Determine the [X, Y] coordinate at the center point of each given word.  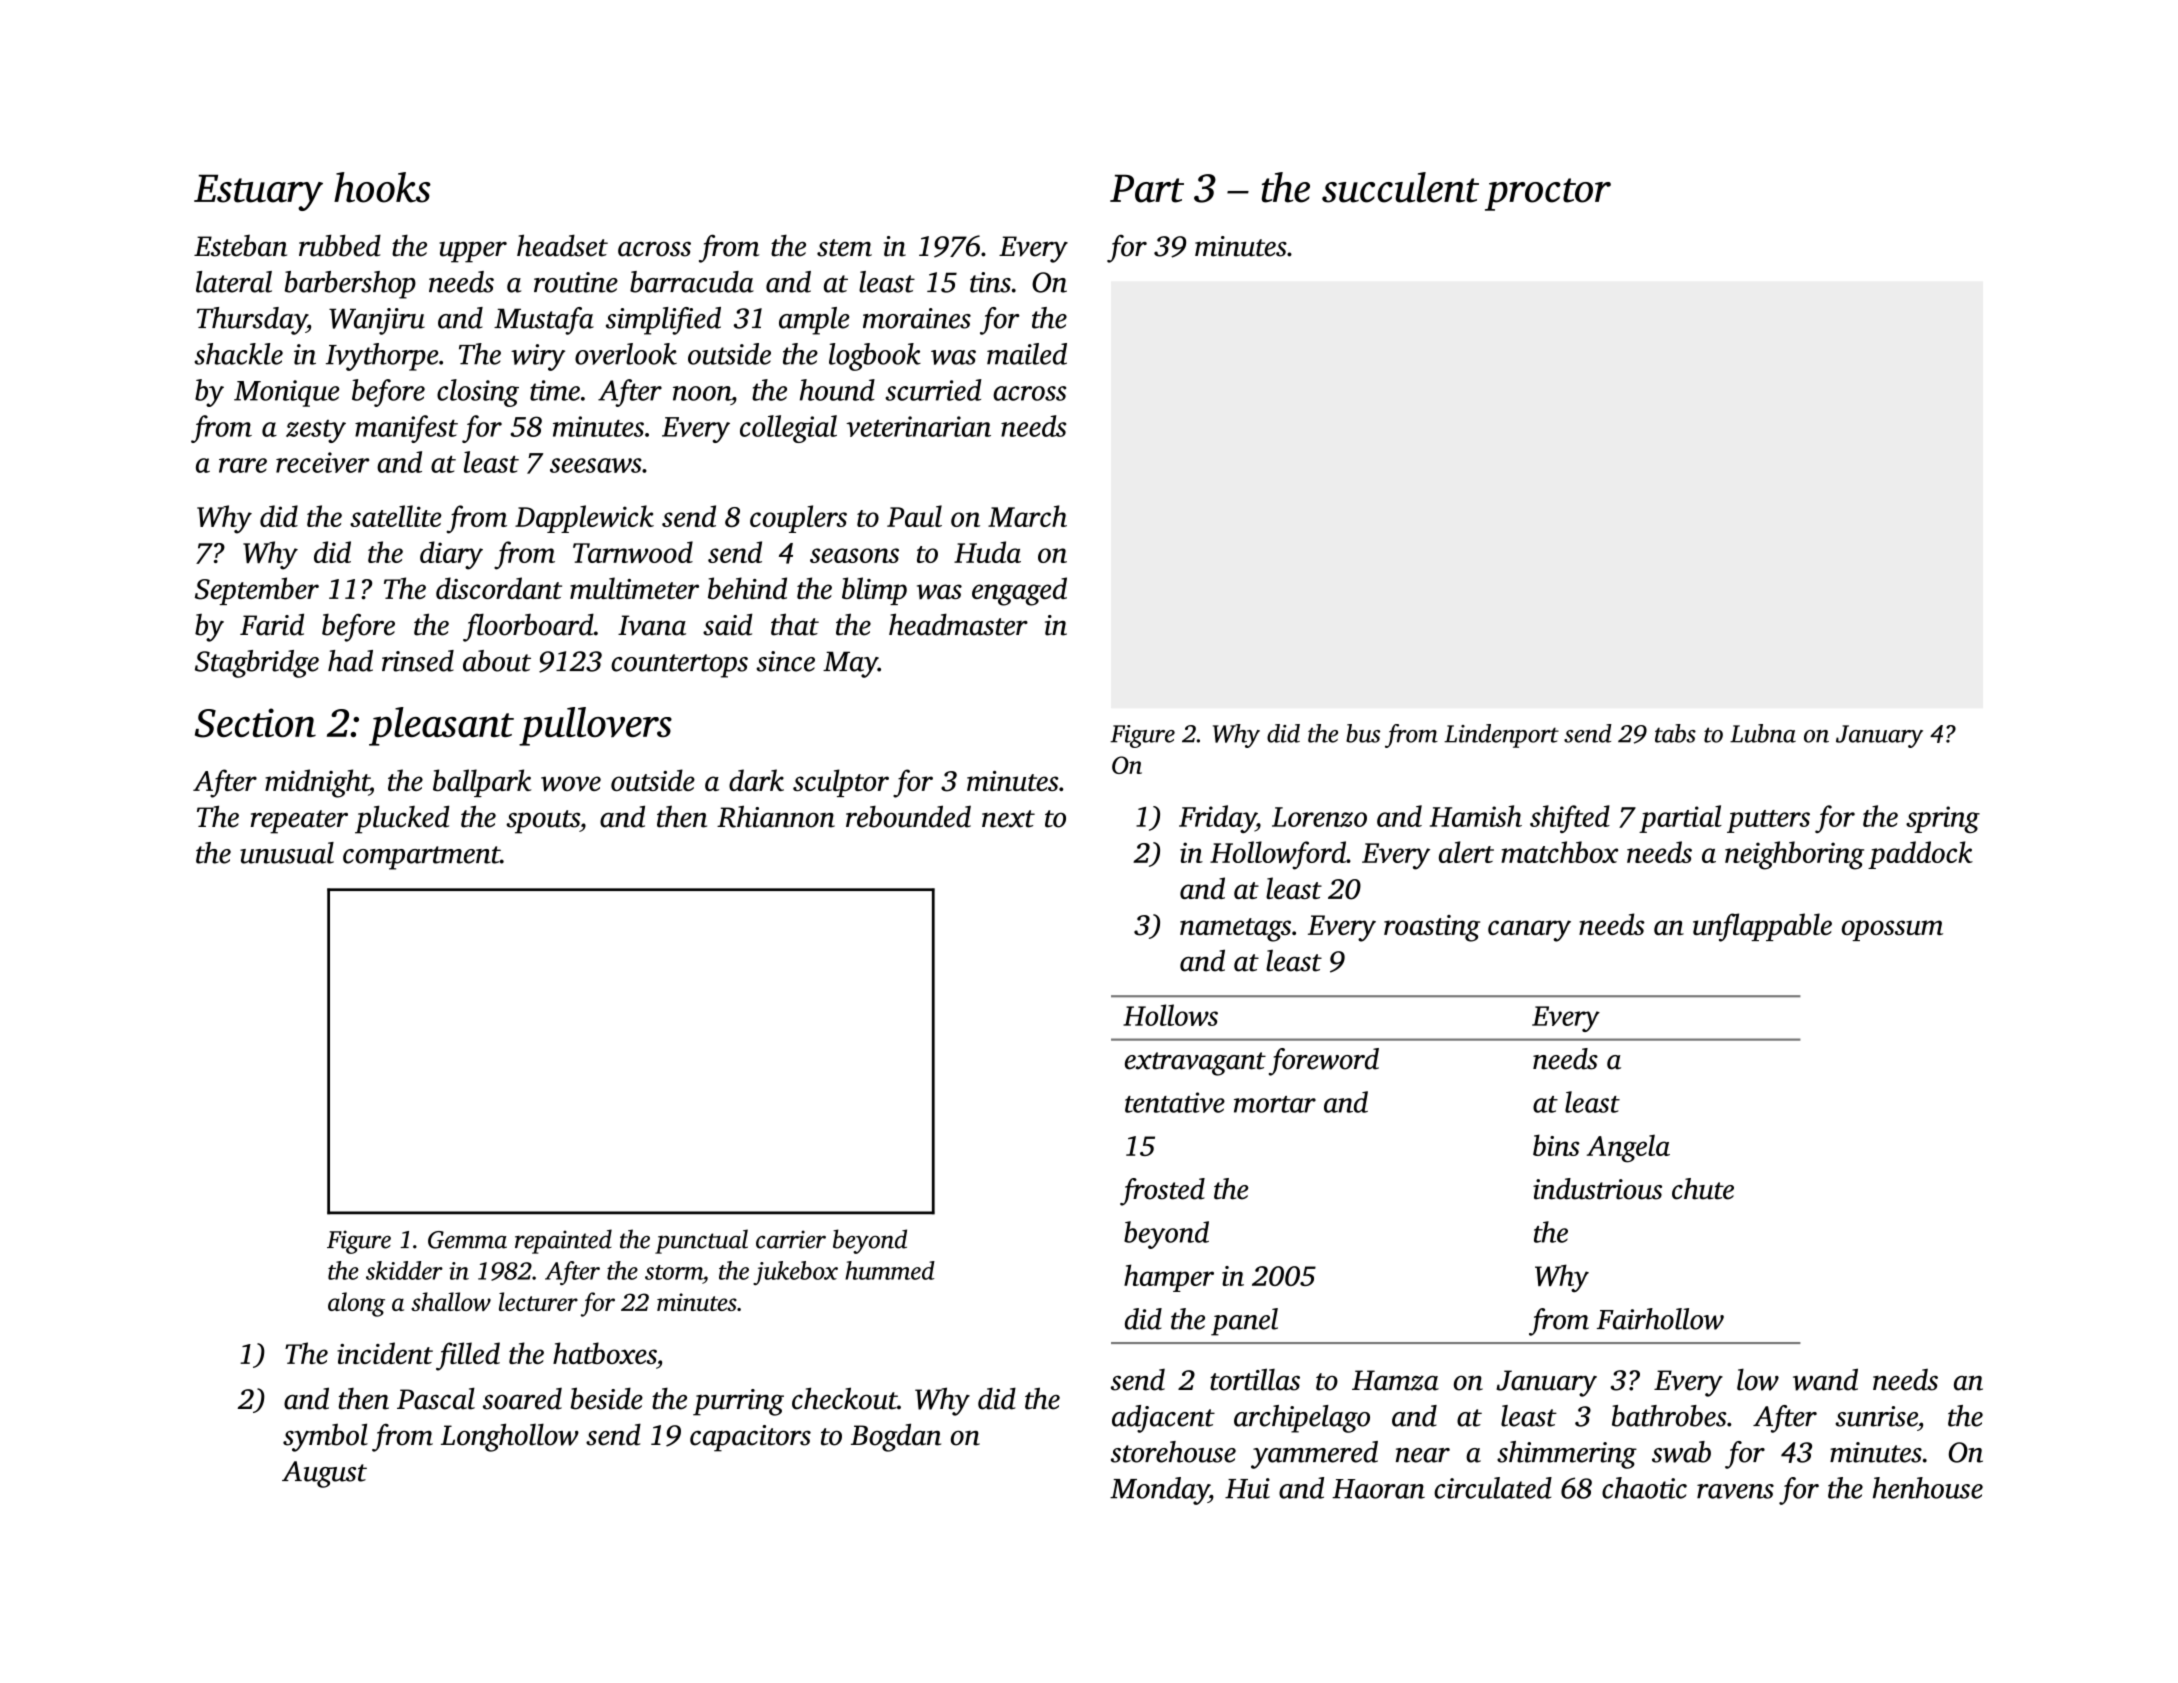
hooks [382, 187]
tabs [1675, 733]
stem [844, 248]
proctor [1548, 194]
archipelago [1302, 1419]
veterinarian [918, 426]
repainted [563, 1241]
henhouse [1928, 1488]
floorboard [528, 627]
